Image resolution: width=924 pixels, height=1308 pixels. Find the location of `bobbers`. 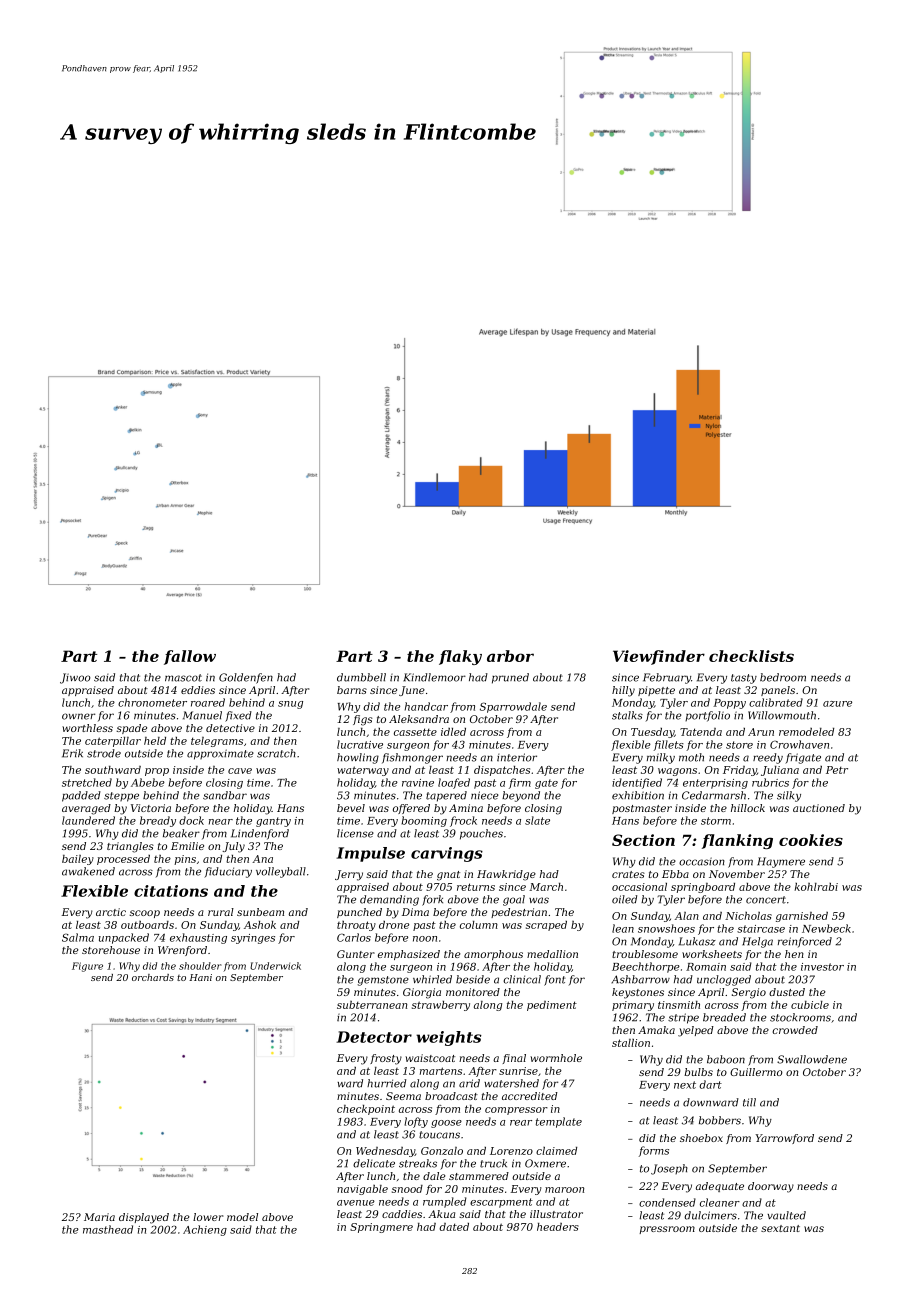

bobbers is located at coordinates (720, 1120).
